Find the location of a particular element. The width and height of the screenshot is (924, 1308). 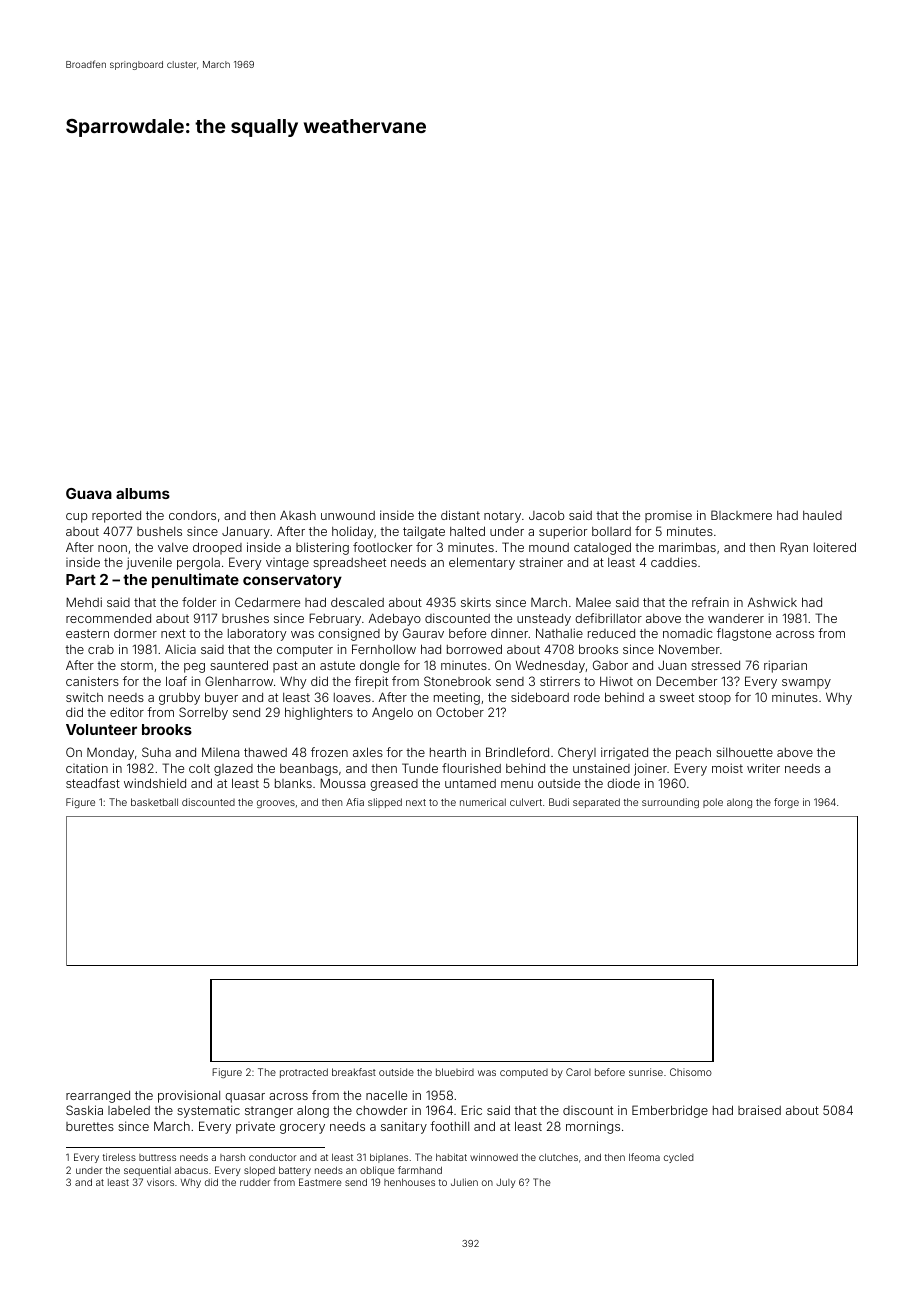

joiner is located at coordinates (650, 769).
